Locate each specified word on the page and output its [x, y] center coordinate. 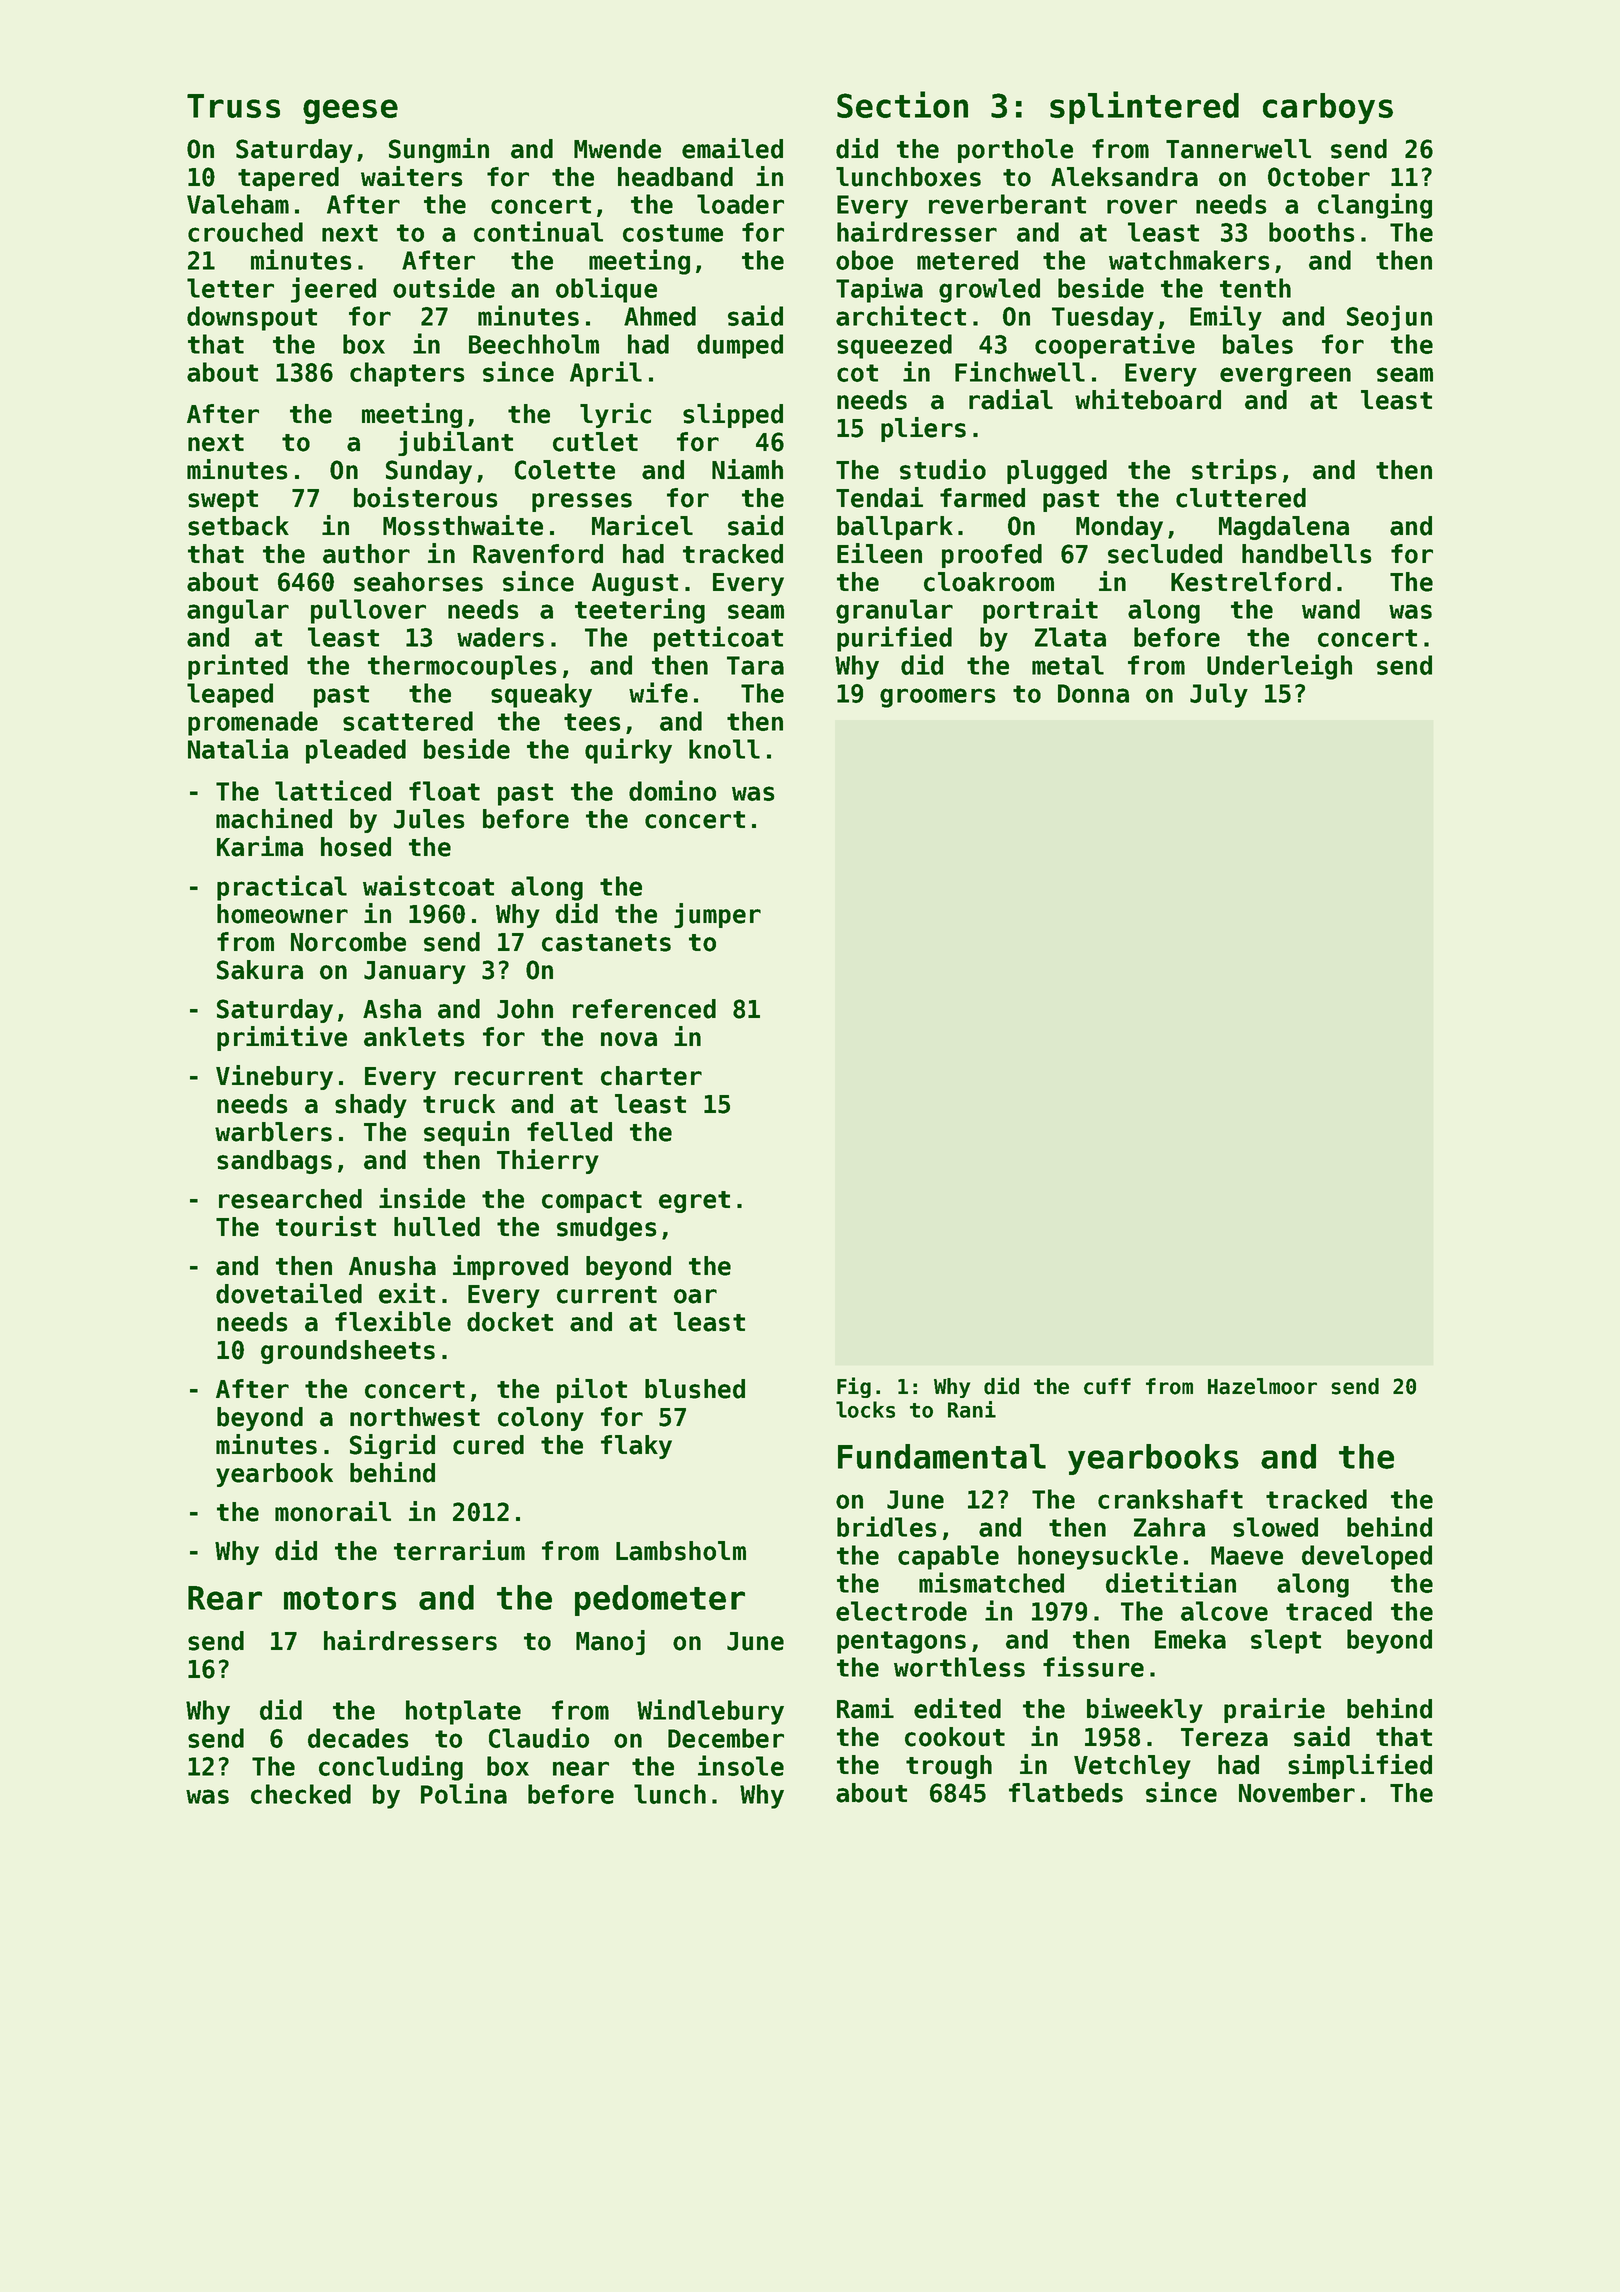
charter [651, 1076]
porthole [1015, 151]
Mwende [617, 149]
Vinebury [274, 1077]
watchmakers [1189, 260]
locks [865, 1409]
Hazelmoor [1262, 1386]
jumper [717, 915]
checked [301, 1794]
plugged [1057, 472]
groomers [938, 698]
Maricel [642, 525]
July [1219, 695]
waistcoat [428, 885]
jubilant [455, 443]
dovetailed [289, 1293]
